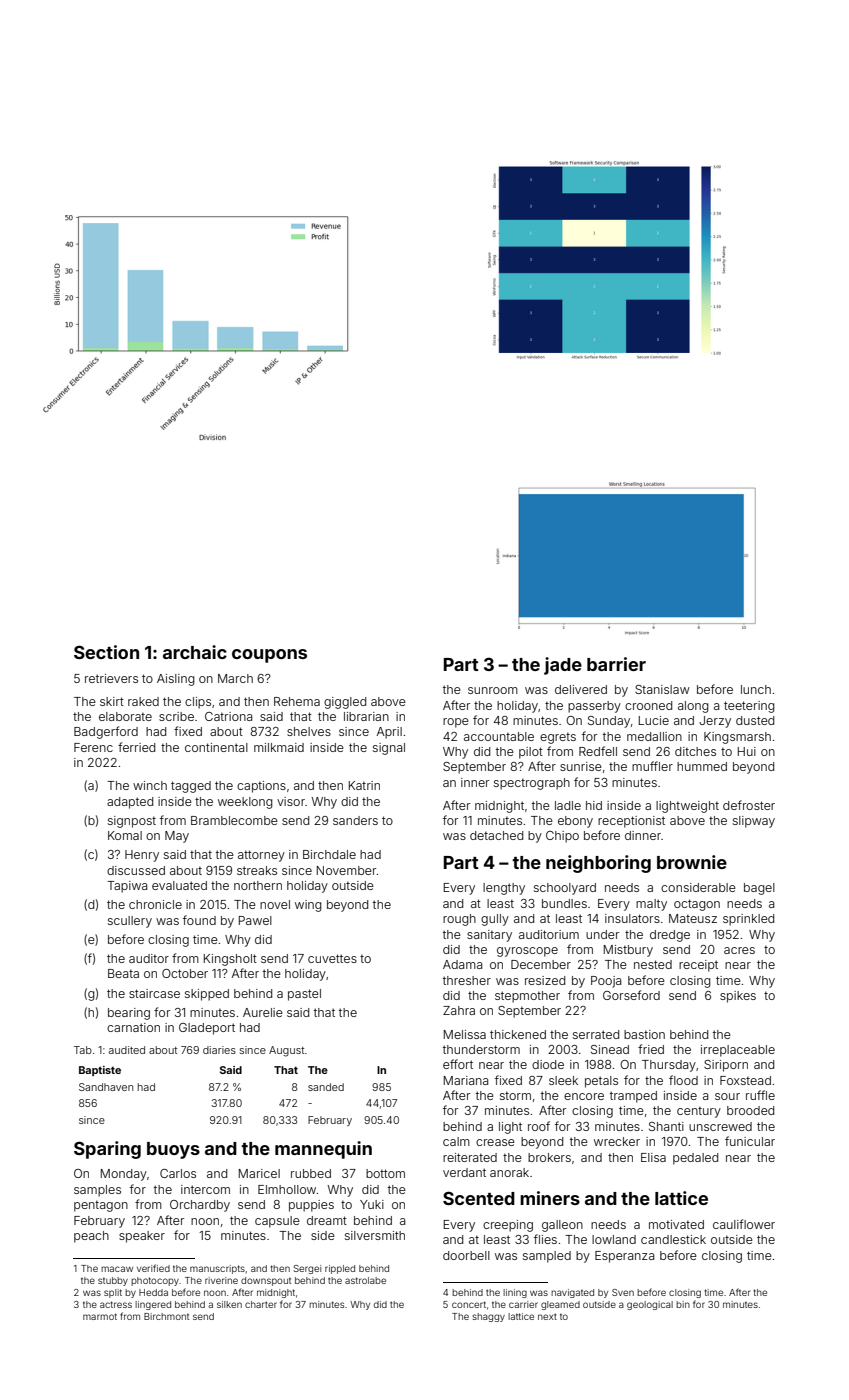 This image has height=1400, width=849. I want to click on Elisa, so click(653, 1157).
